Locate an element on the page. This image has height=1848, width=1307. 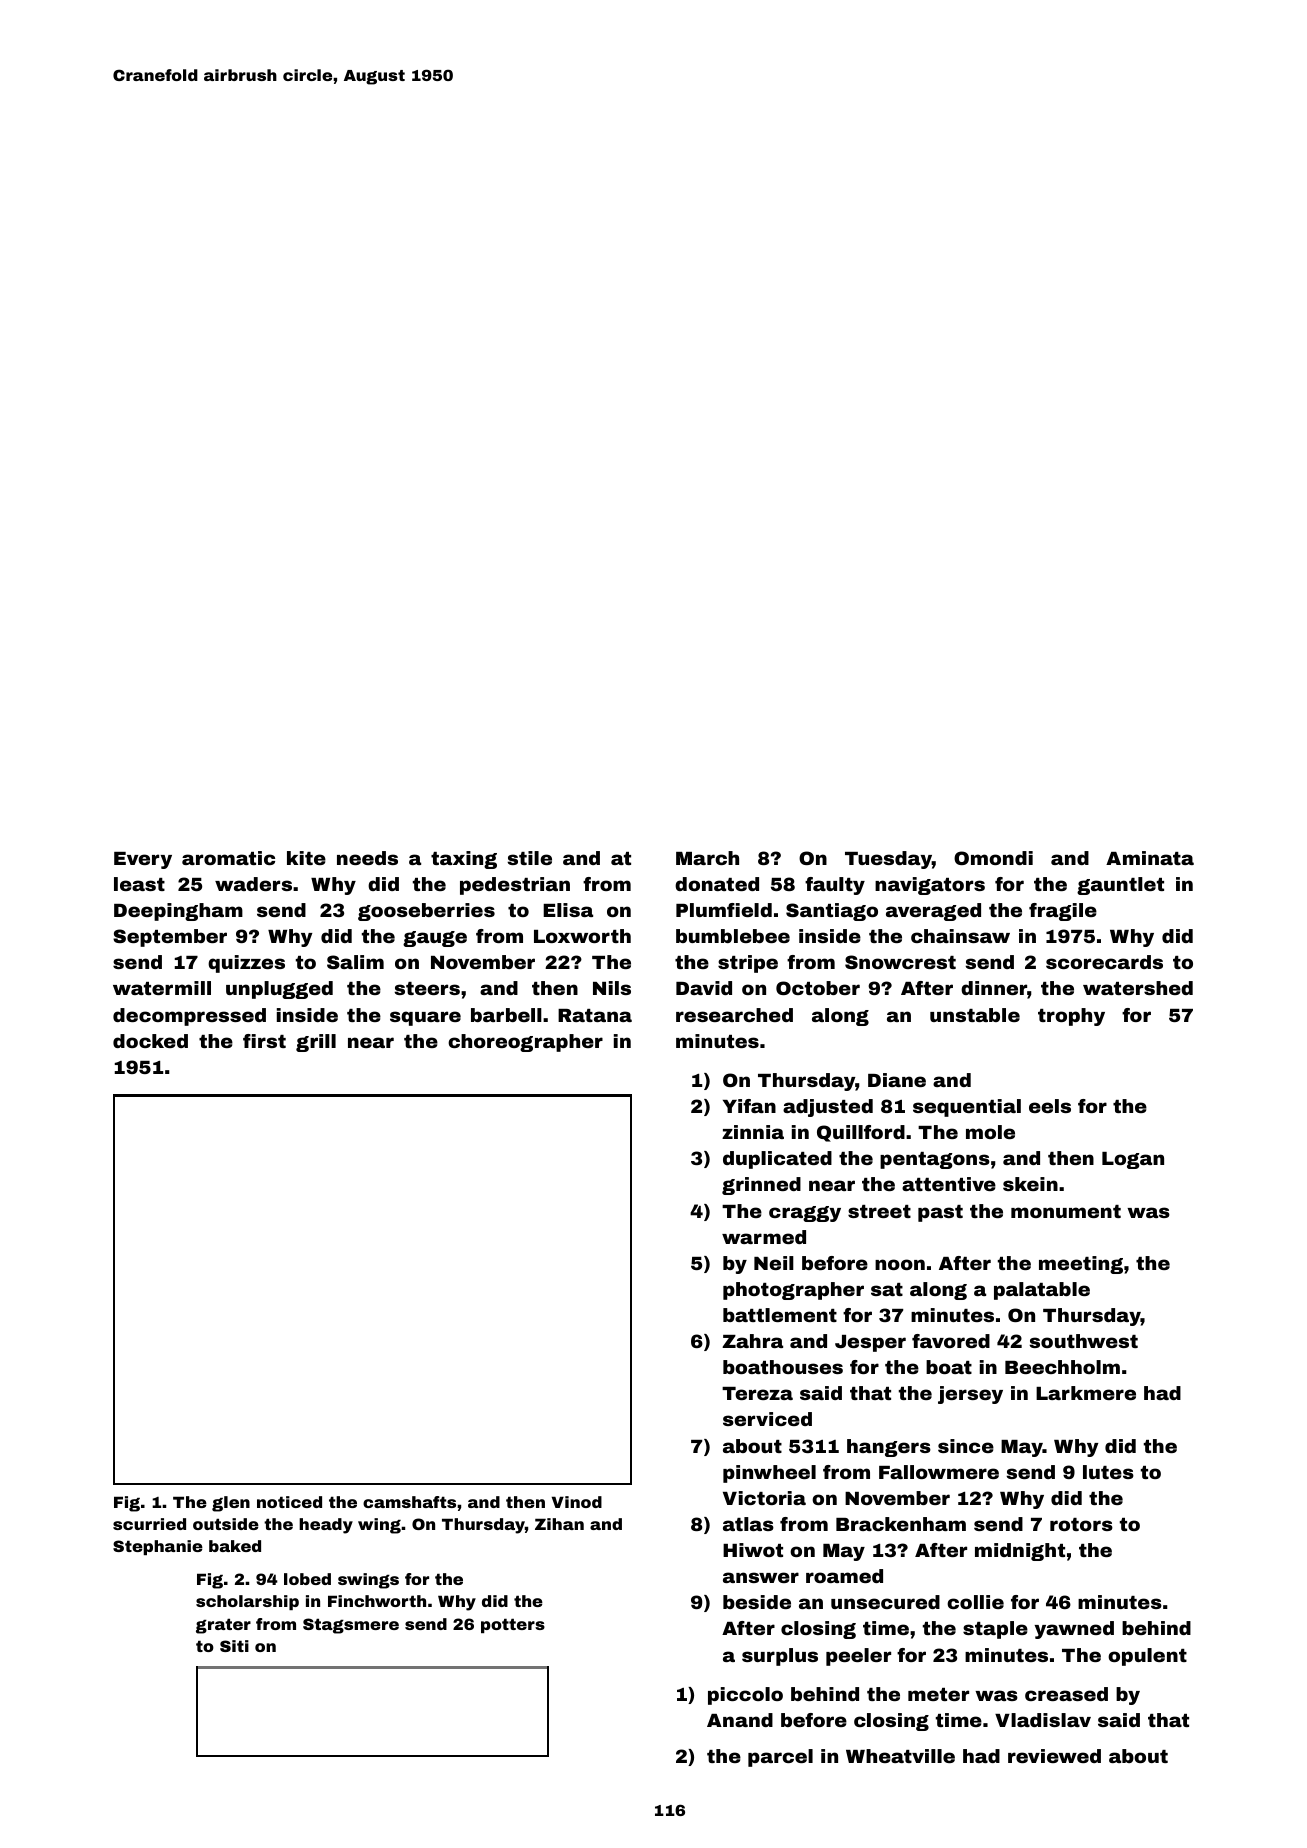
Siti is located at coordinates (234, 1646).
